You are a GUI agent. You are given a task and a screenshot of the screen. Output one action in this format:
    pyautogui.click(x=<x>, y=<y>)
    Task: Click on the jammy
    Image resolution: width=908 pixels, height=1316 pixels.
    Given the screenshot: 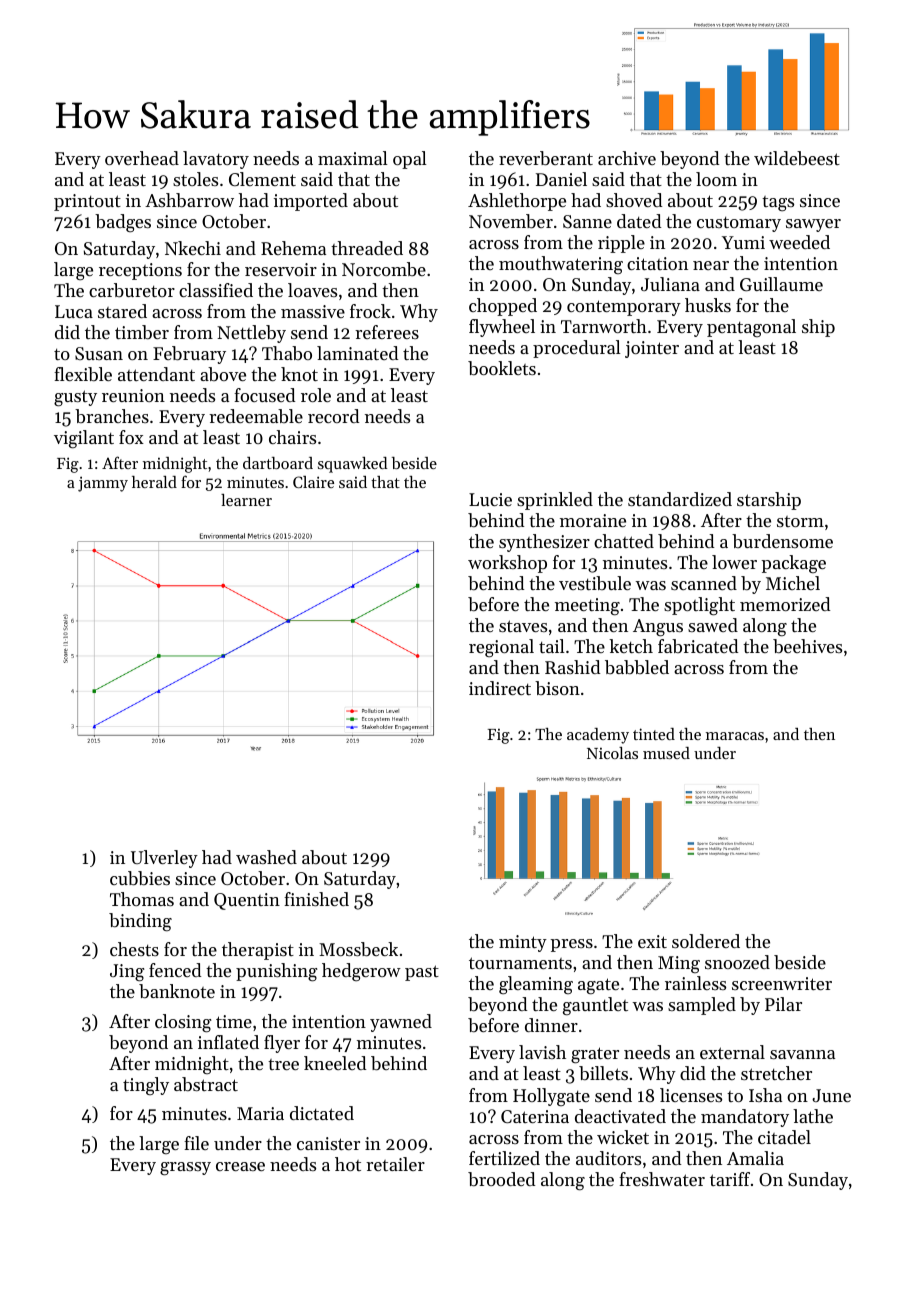 What is the action you would take?
    pyautogui.click(x=103, y=484)
